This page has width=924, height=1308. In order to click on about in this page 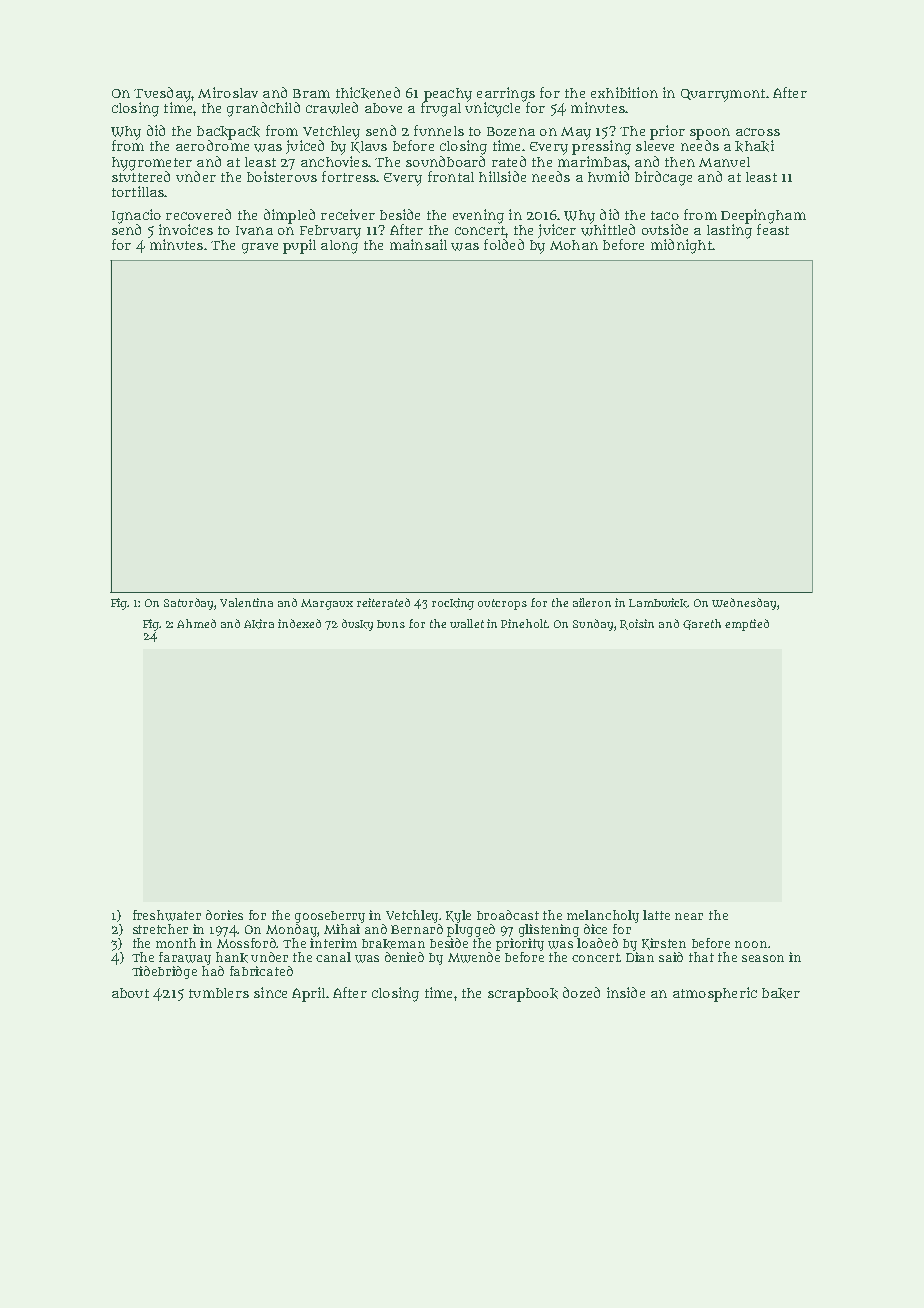, I will do `click(130, 993)`.
